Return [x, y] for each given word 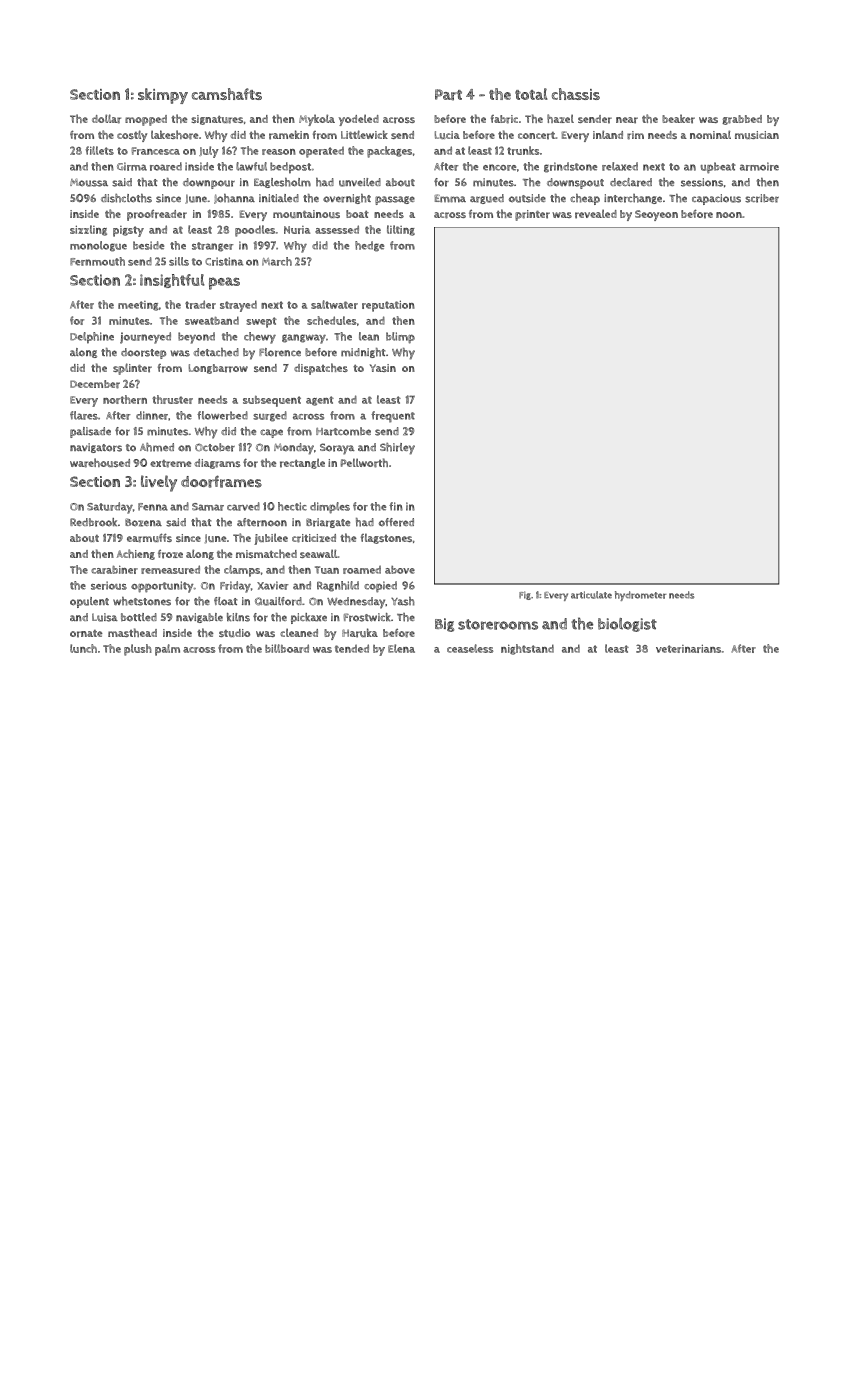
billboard [287, 648]
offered [396, 522]
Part [448, 95]
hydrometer [641, 596]
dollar [106, 119]
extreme [171, 464]
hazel [560, 118]
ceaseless [470, 648]
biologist [627, 625]
